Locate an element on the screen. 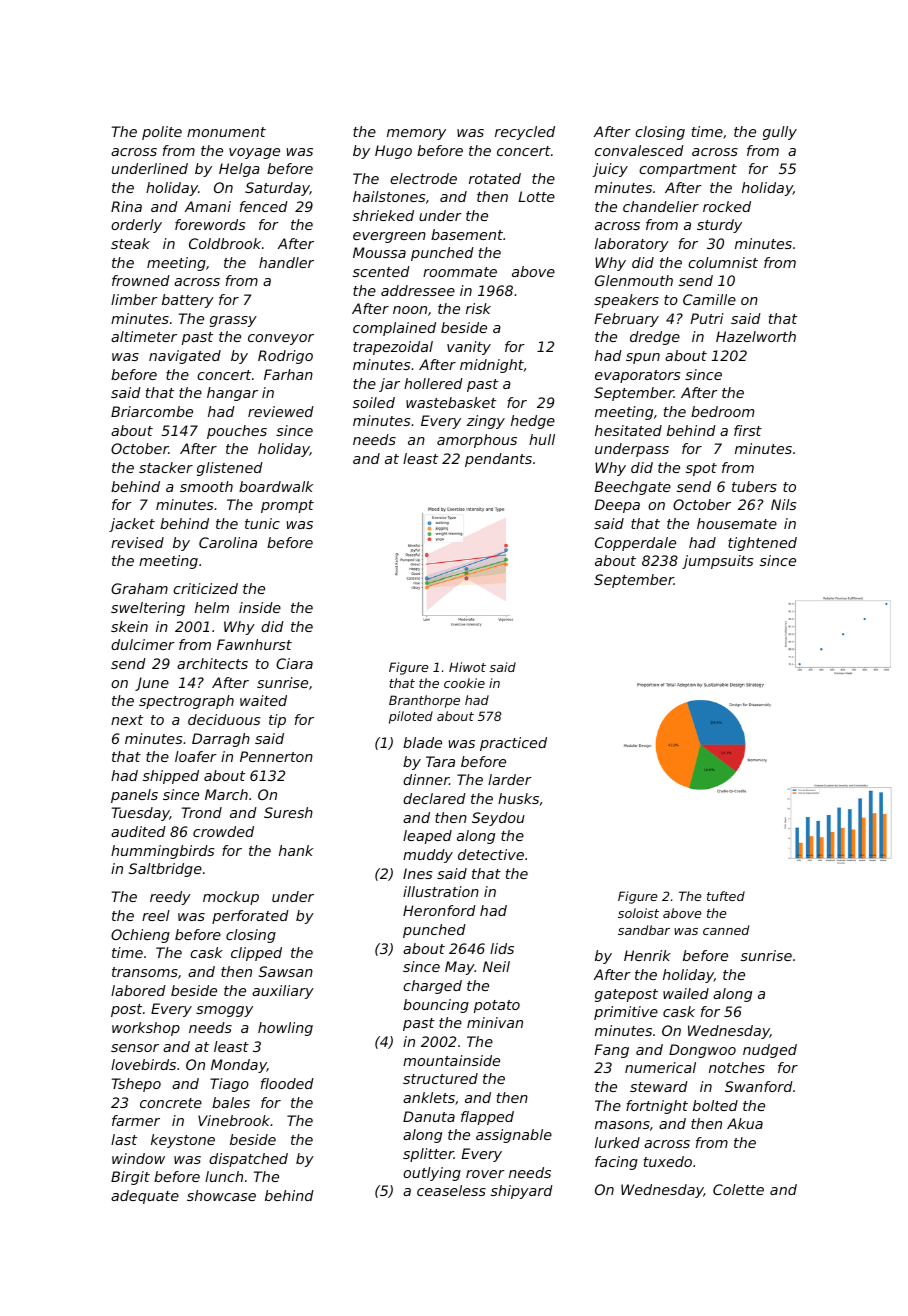  convalesced is located at coordinates (639, 150).
